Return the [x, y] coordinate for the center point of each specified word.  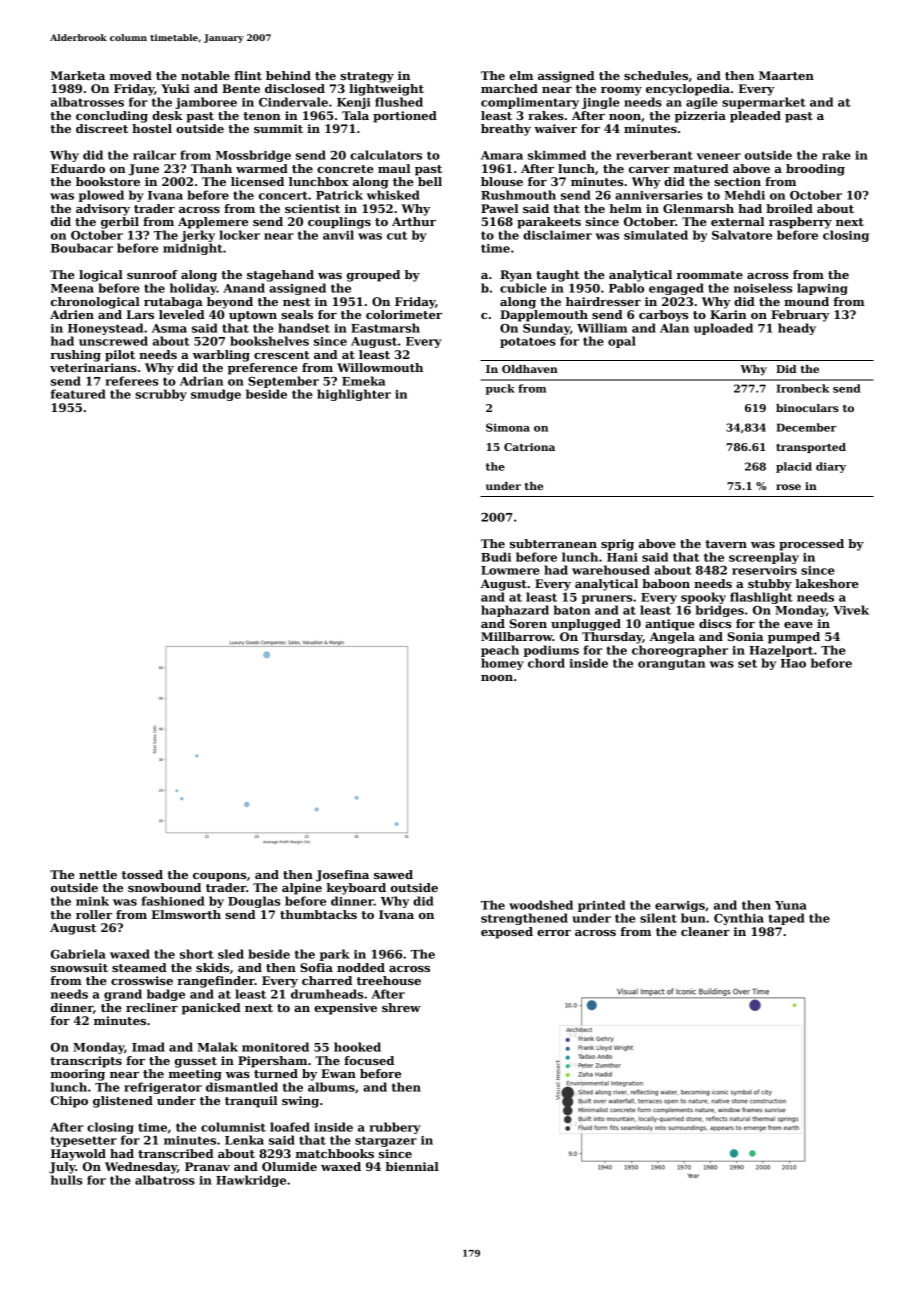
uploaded [723, 329]
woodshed [541, 905]
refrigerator [163, 1088]
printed [601, 906]
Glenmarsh [698, 208]
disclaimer [557, 235]
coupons [219, 877]
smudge [216, 395]
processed [811, 545]
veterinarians [93, 367]
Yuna [791, 905]
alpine [302, 889]
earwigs [680, 906]
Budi [496, 557]
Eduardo [78, 168]
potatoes [528, 342]
